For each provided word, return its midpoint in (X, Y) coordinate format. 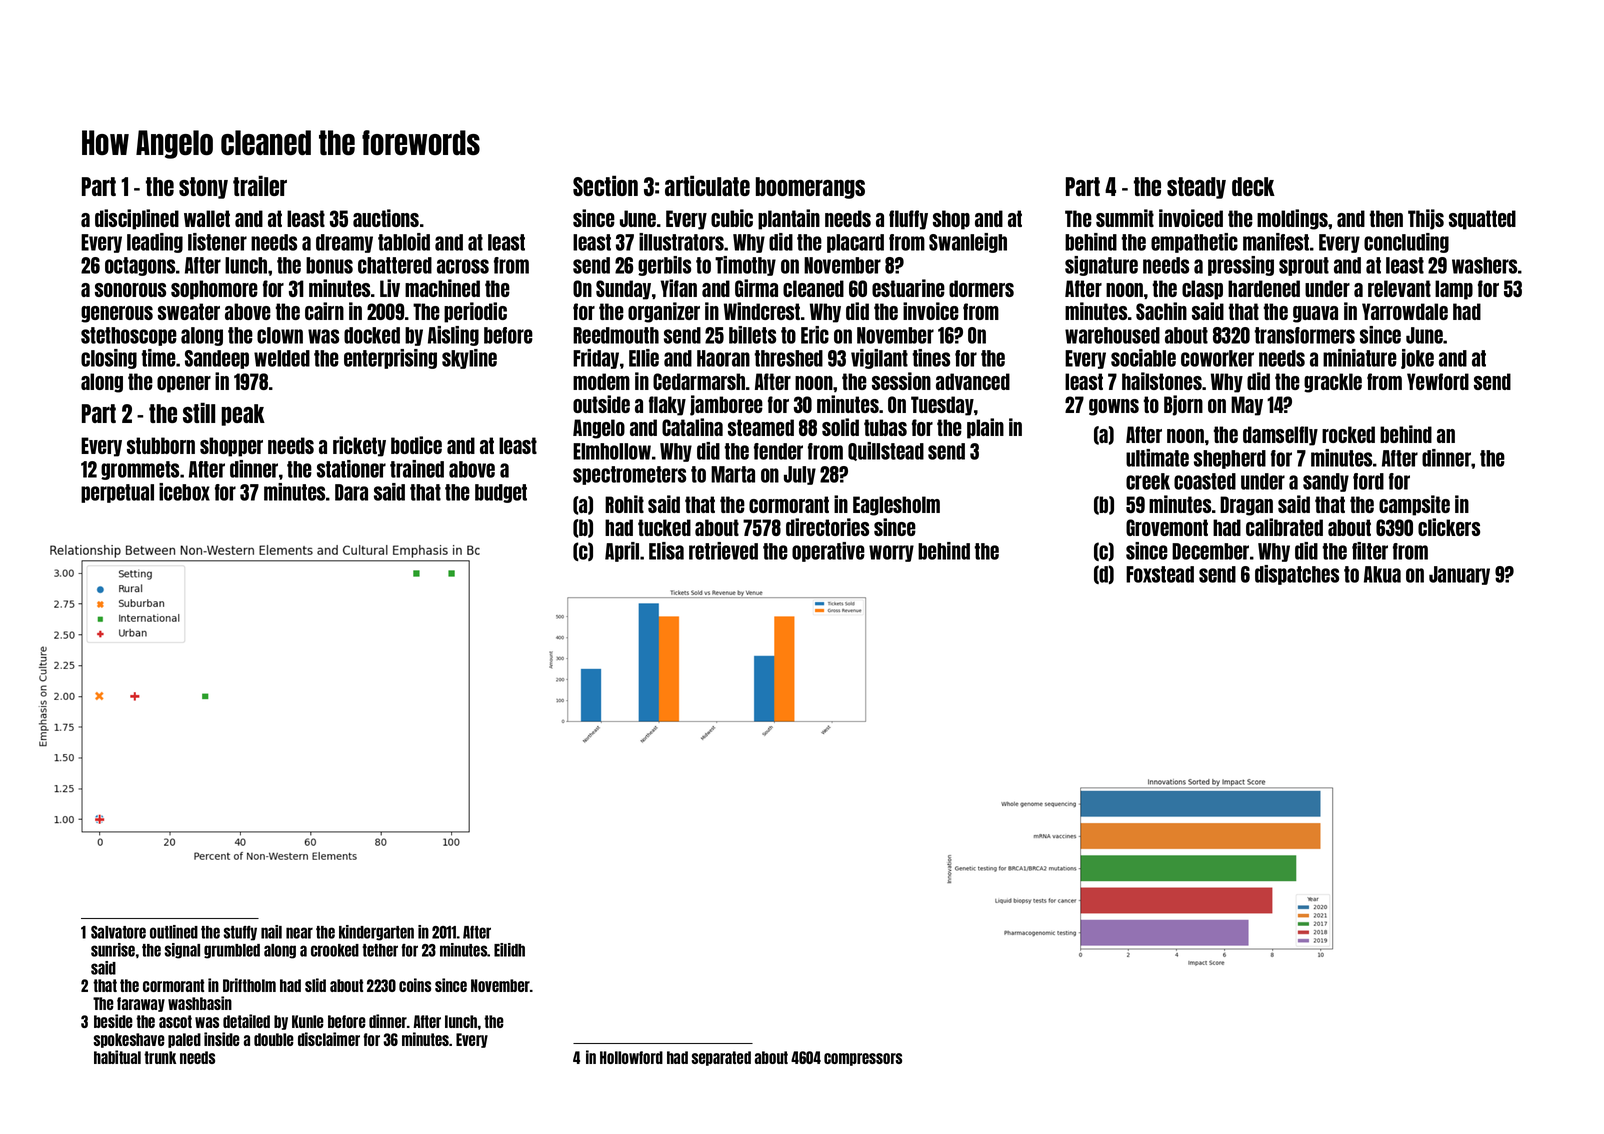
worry (891, 553)
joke (1417, 359)
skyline (469, 359)
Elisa (666, 551)
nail (271, 932)
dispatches (1297, 575)
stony (203, 188)
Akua (1382, 574)
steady (1196, 188)
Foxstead (1160, 574)
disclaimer (329, 1039)
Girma (756, 288)
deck (1253, 186)
